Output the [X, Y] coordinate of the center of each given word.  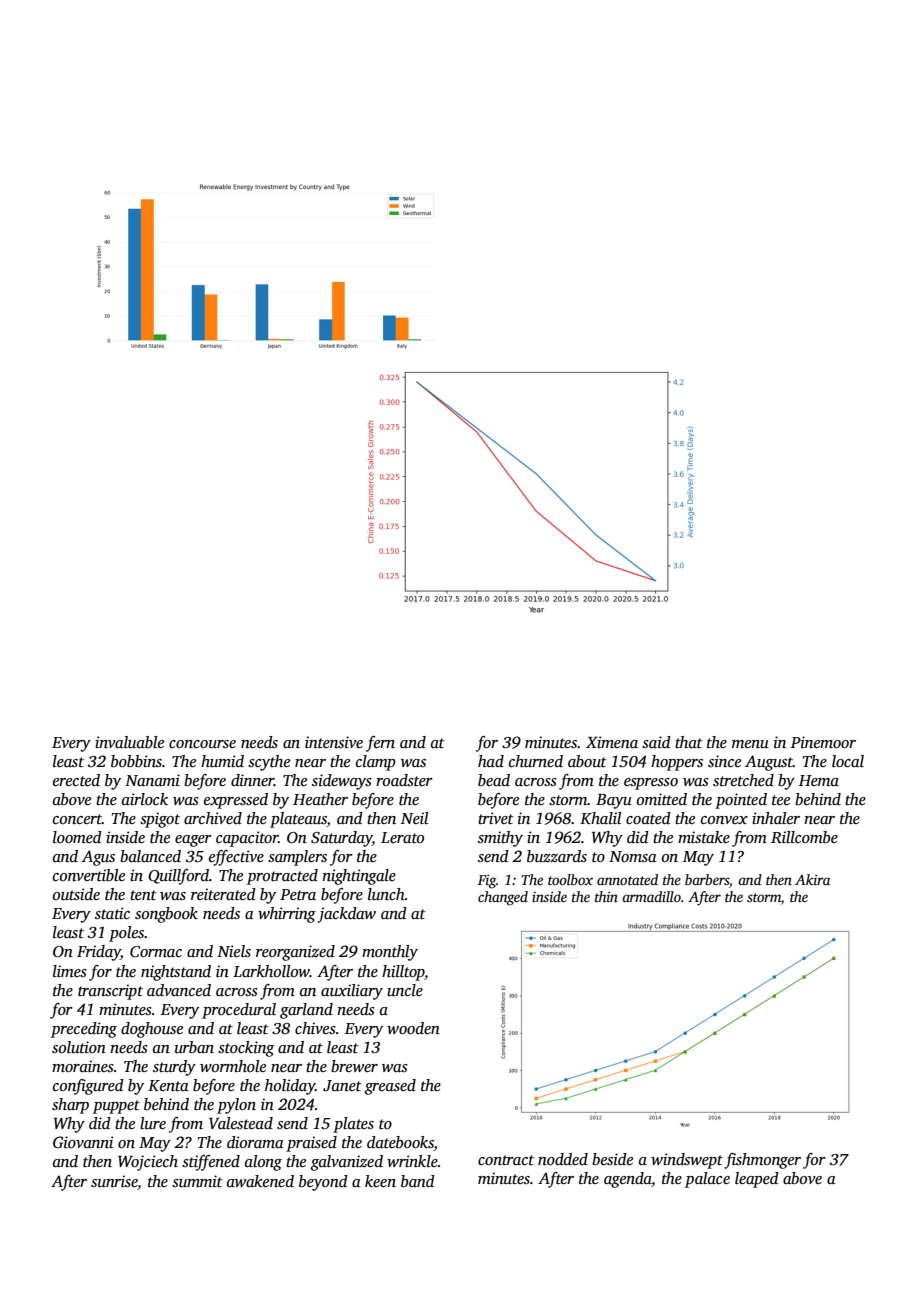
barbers [707, 879]
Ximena [612, 742]
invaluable [129, 742]
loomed [77, 837]
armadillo [651, 896]
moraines [83, 1066]
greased [390, 1087]
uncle [405, 990]
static [112, 913]
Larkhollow [271, 971]
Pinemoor [823, 742]
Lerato [402, 837]
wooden [413, 1028]
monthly [390, 953]
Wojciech [148, 1163]
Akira [812, 879]
